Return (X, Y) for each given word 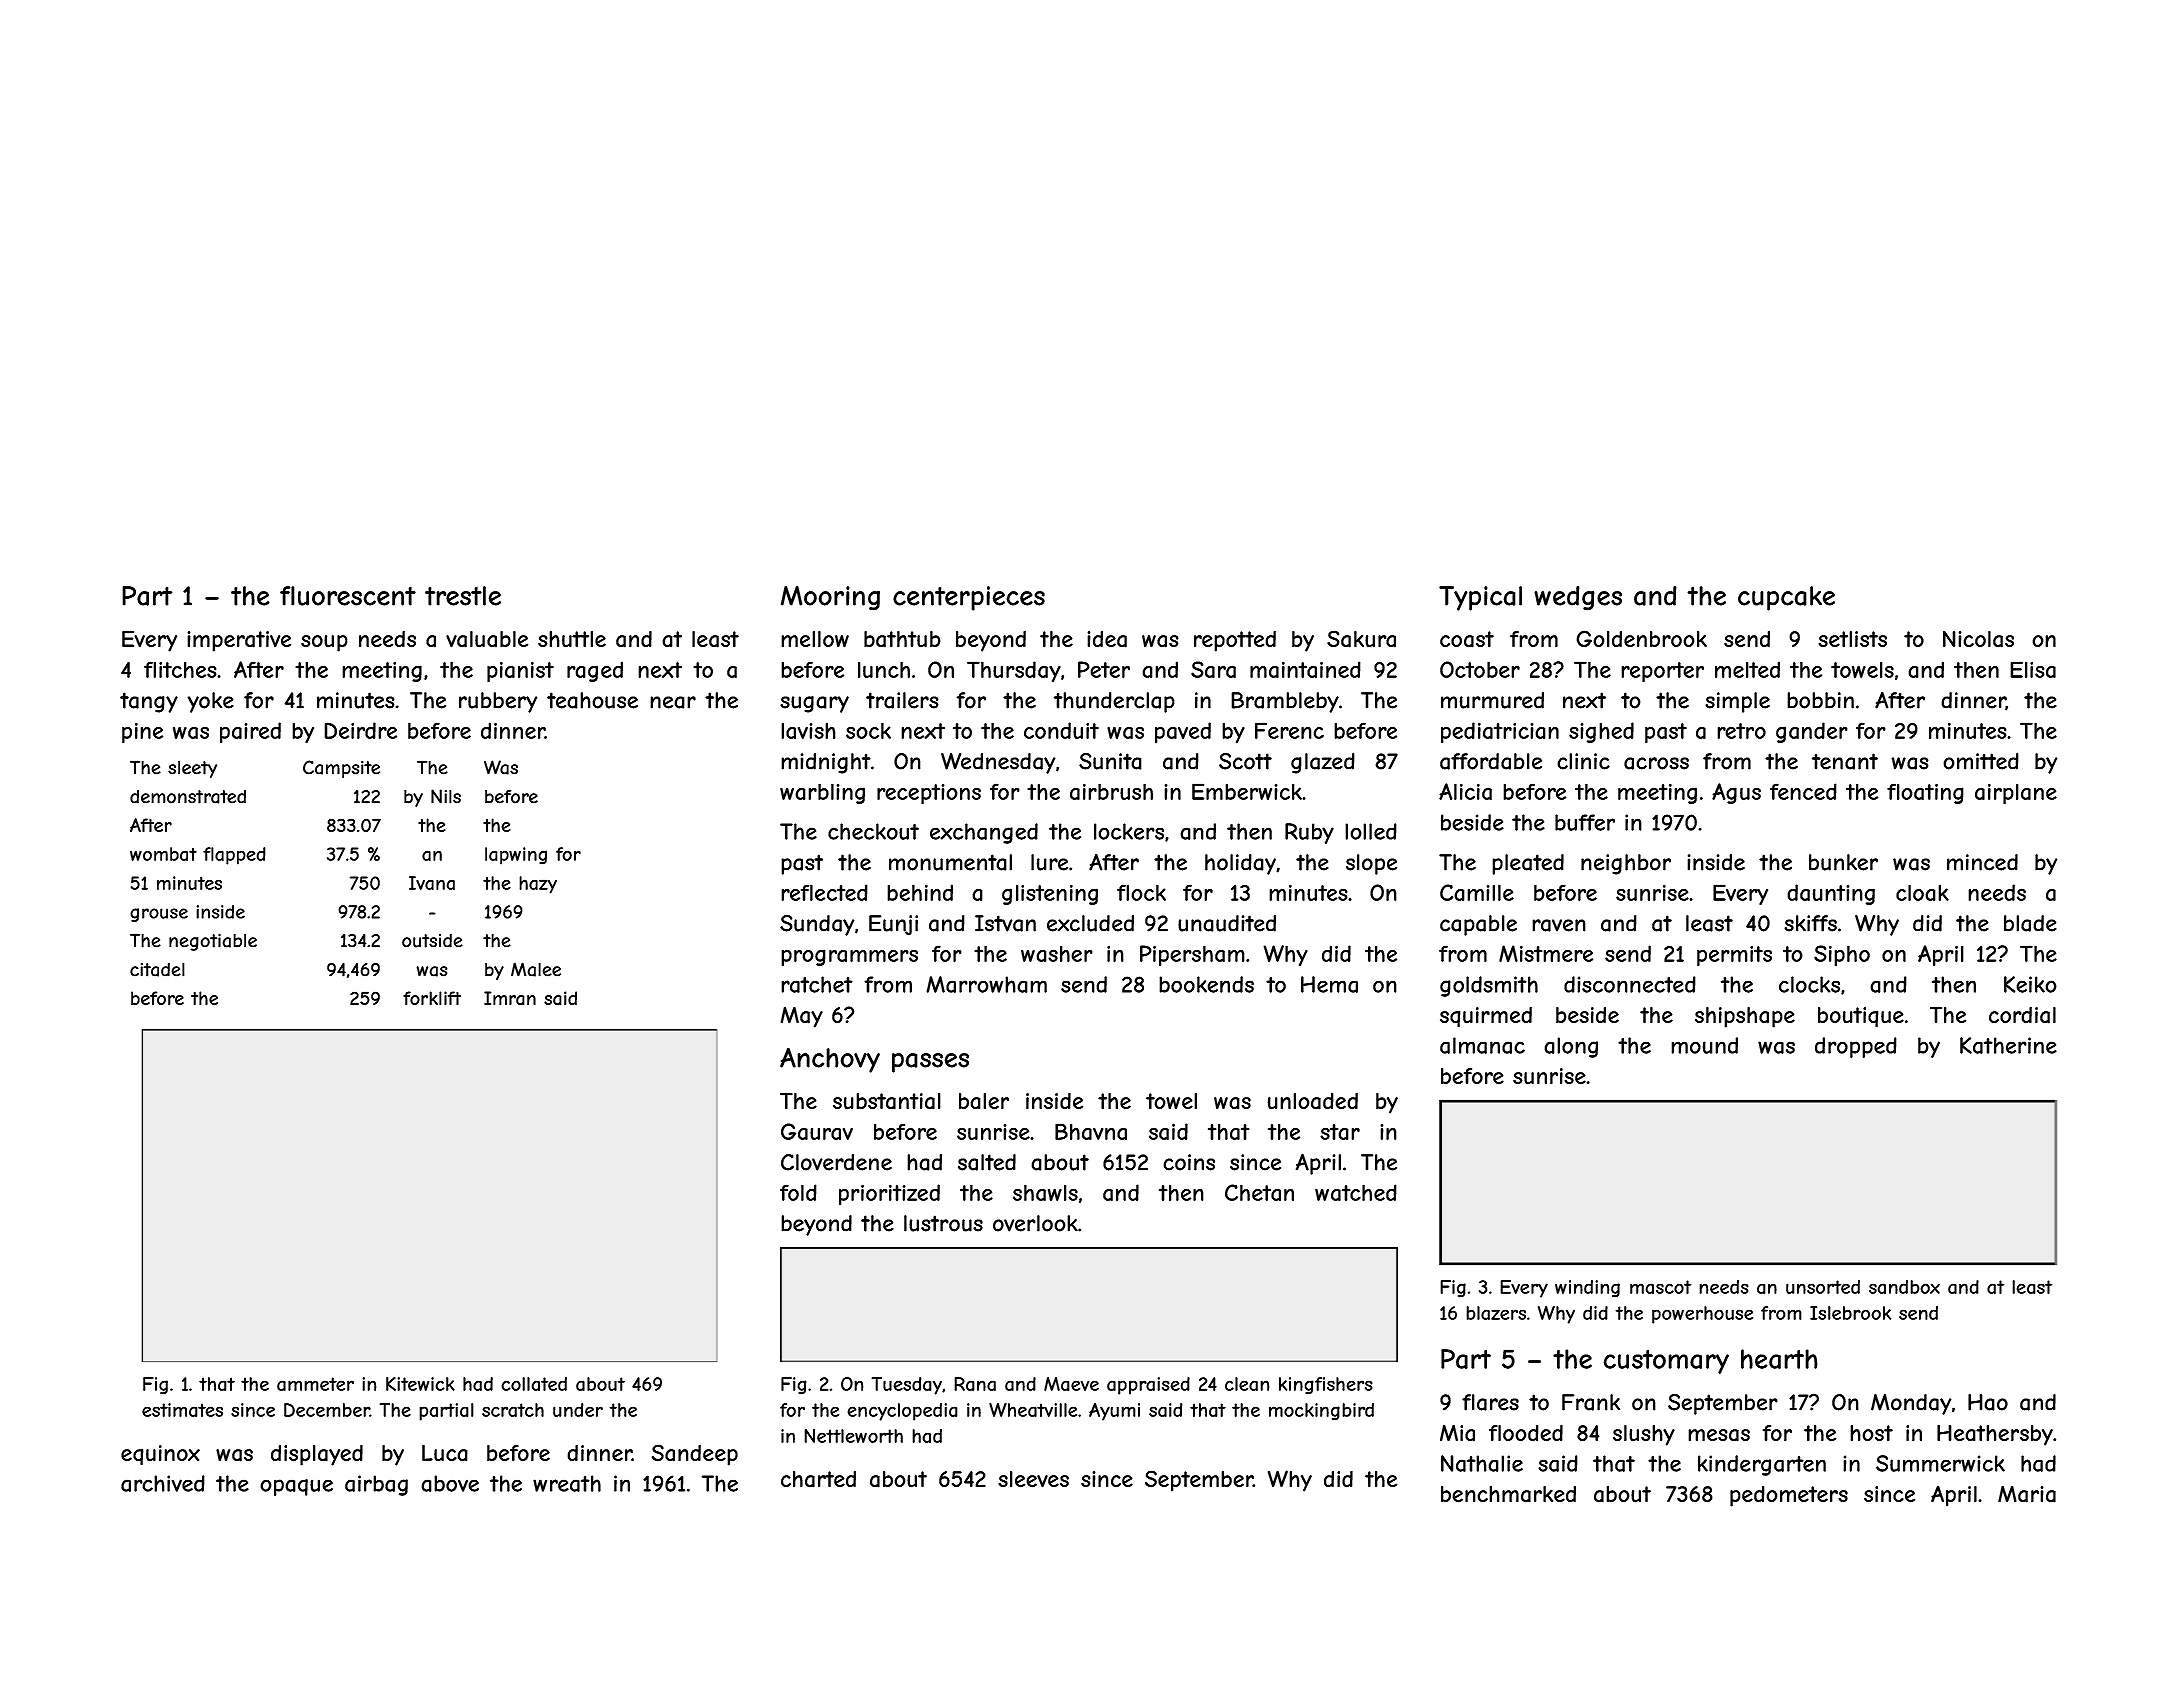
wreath (567, 1483)
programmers (849, 957)
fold (798, 1192)
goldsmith (1489, 986)
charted (818, 1479)
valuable (487, 639)
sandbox (1904, 1287)
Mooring (830, 598)
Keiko (2030, 984)
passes (930, 1063)
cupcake (1786, 598)
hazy (538, 885)
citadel (157, 970)
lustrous (943, 1223)
